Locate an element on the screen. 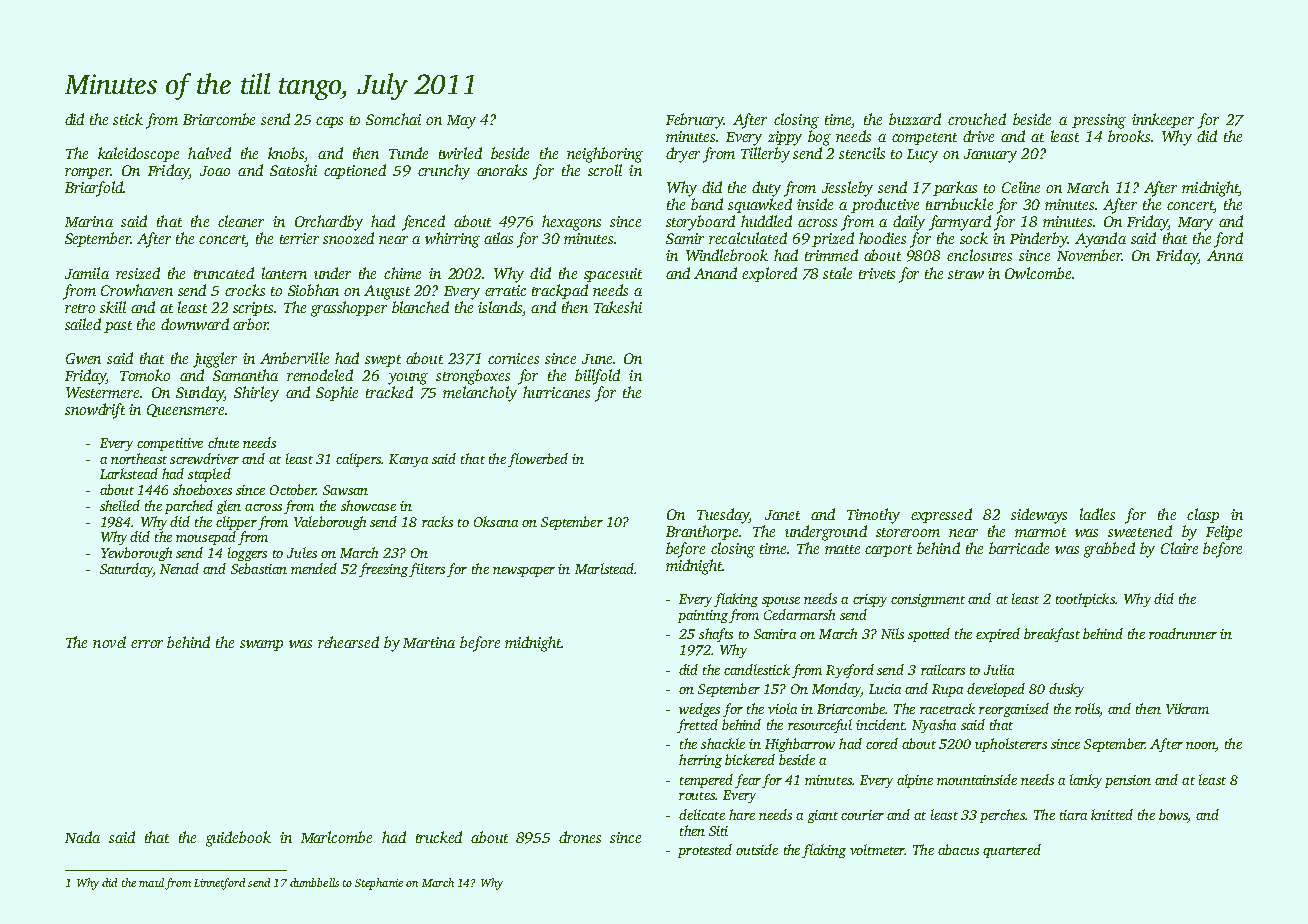  June is located at coordinates (597, 359).
